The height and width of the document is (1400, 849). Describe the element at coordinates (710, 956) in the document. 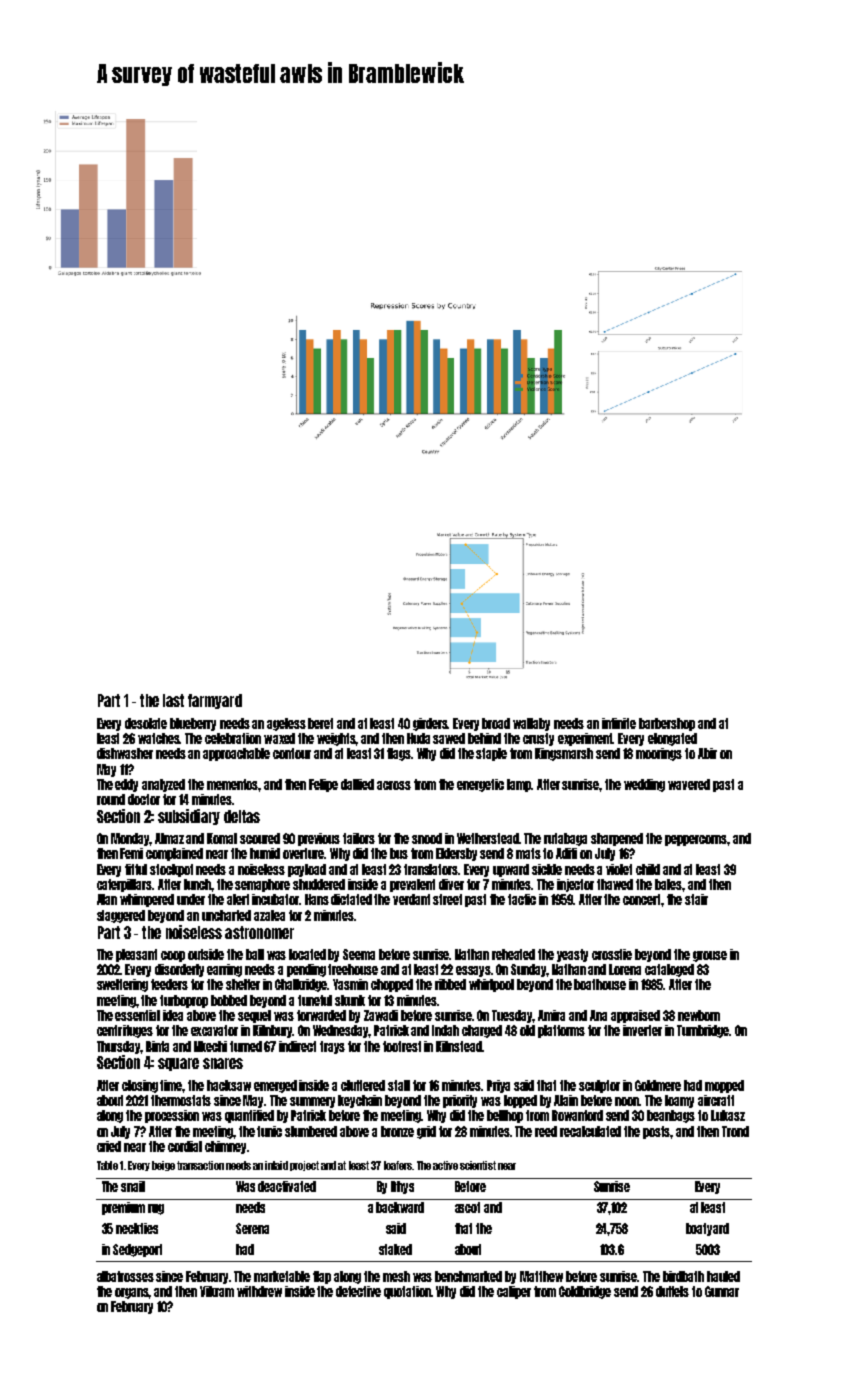

I see `grouse` at that location.
